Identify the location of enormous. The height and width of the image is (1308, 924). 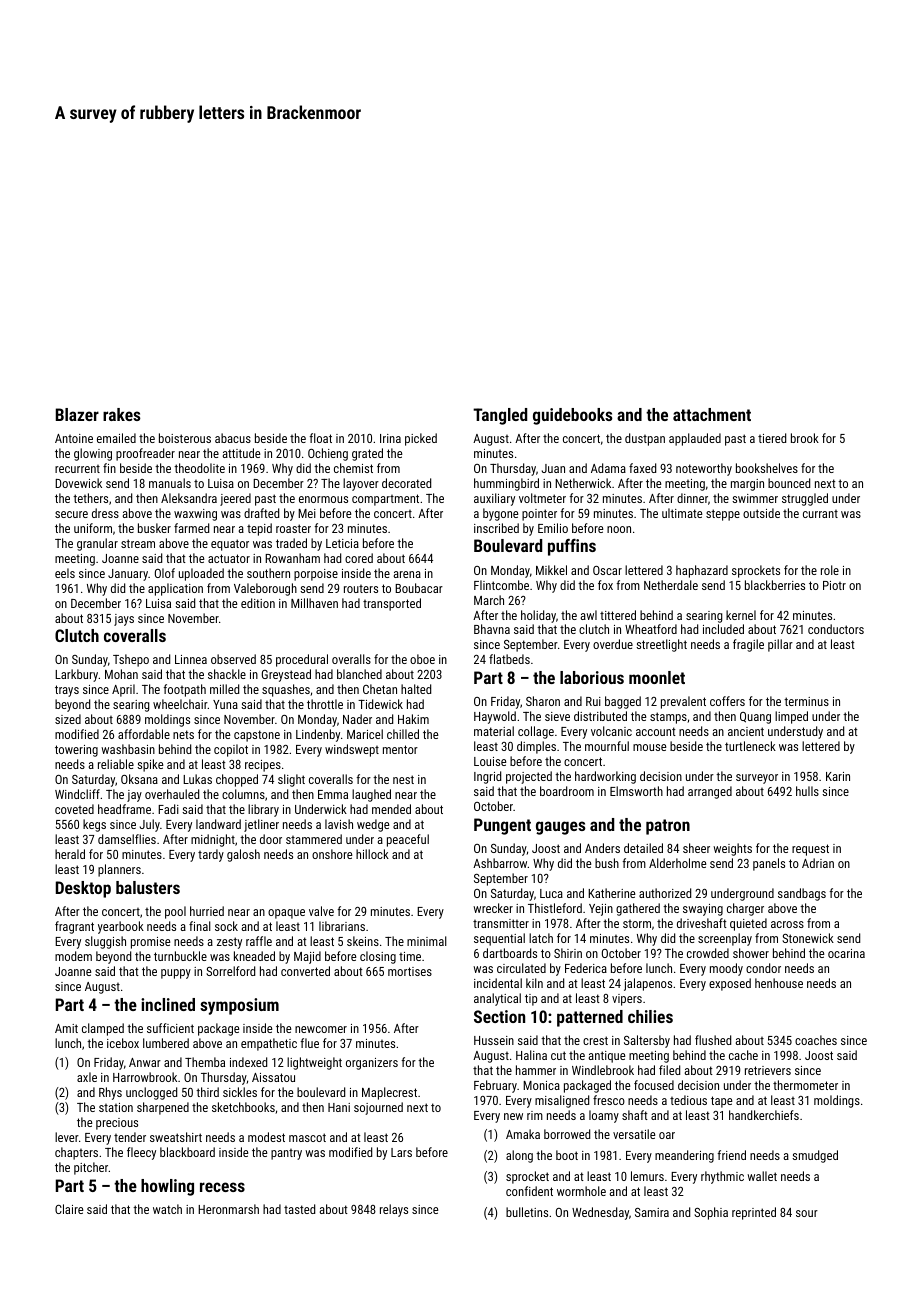
(323, 499).
